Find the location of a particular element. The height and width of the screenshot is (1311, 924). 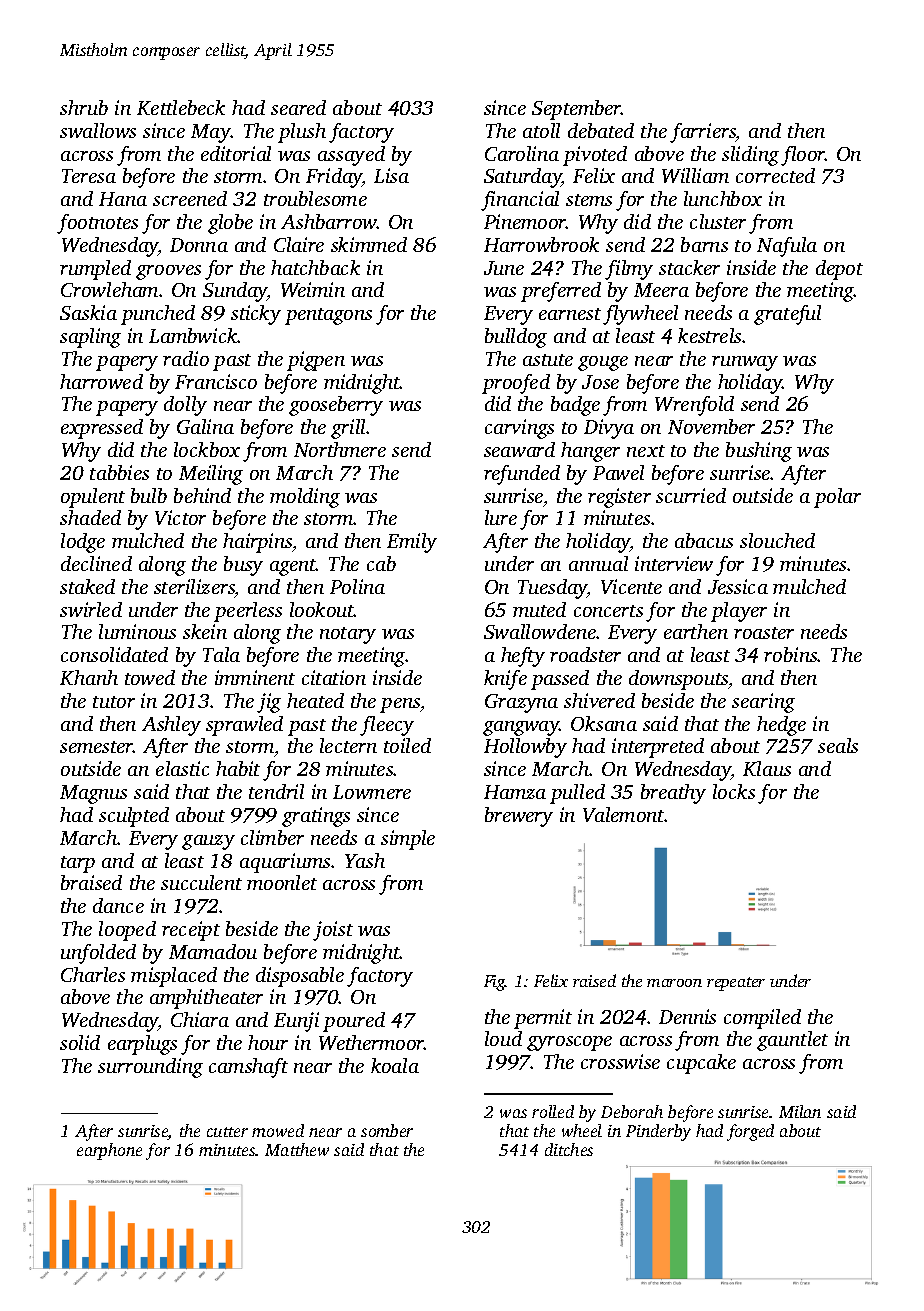

peerless is located at coordinates (248, 612).
